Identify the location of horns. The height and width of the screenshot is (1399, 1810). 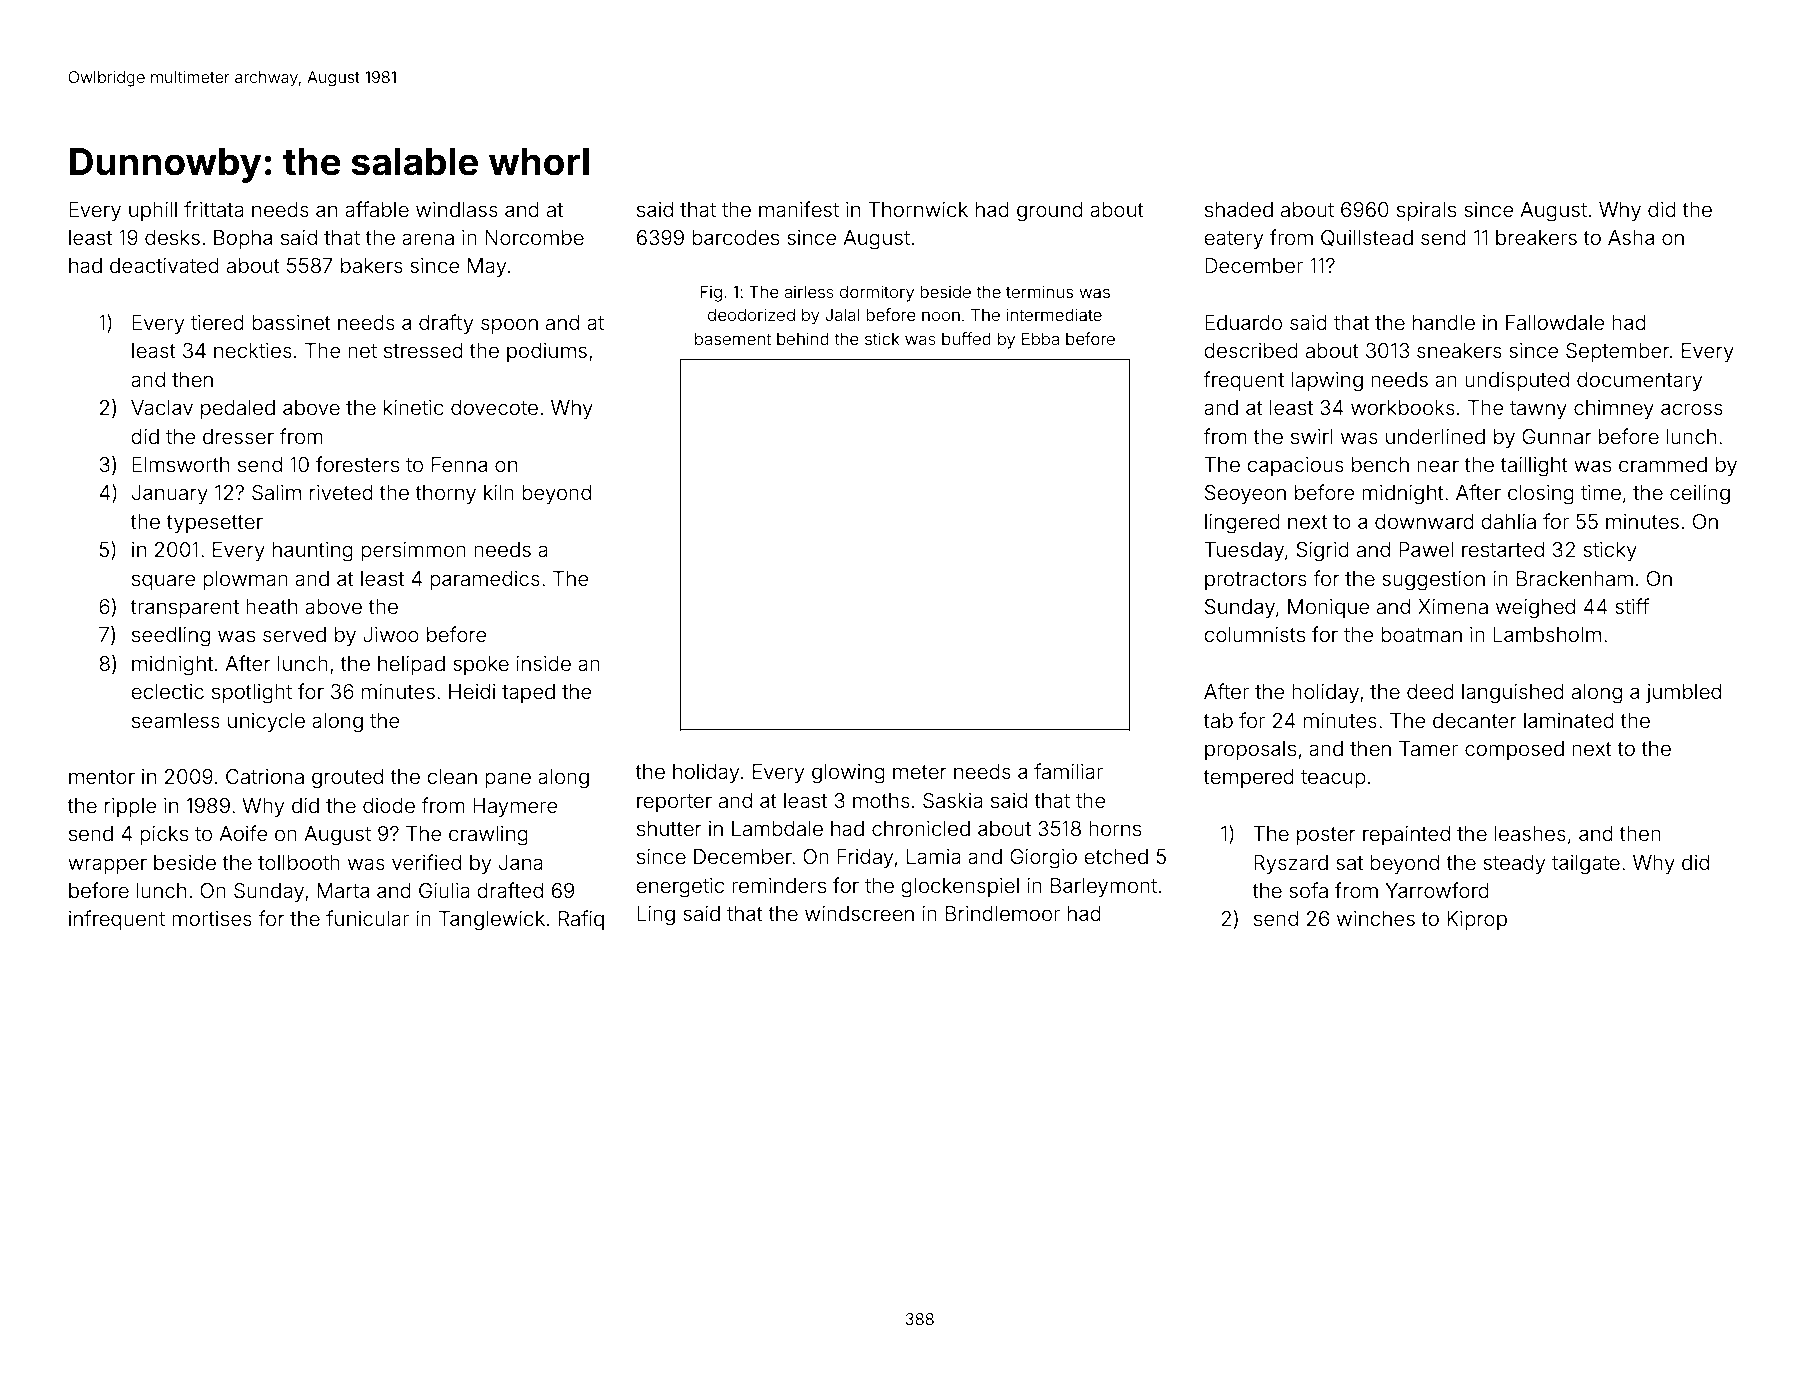
(1115, 828).
